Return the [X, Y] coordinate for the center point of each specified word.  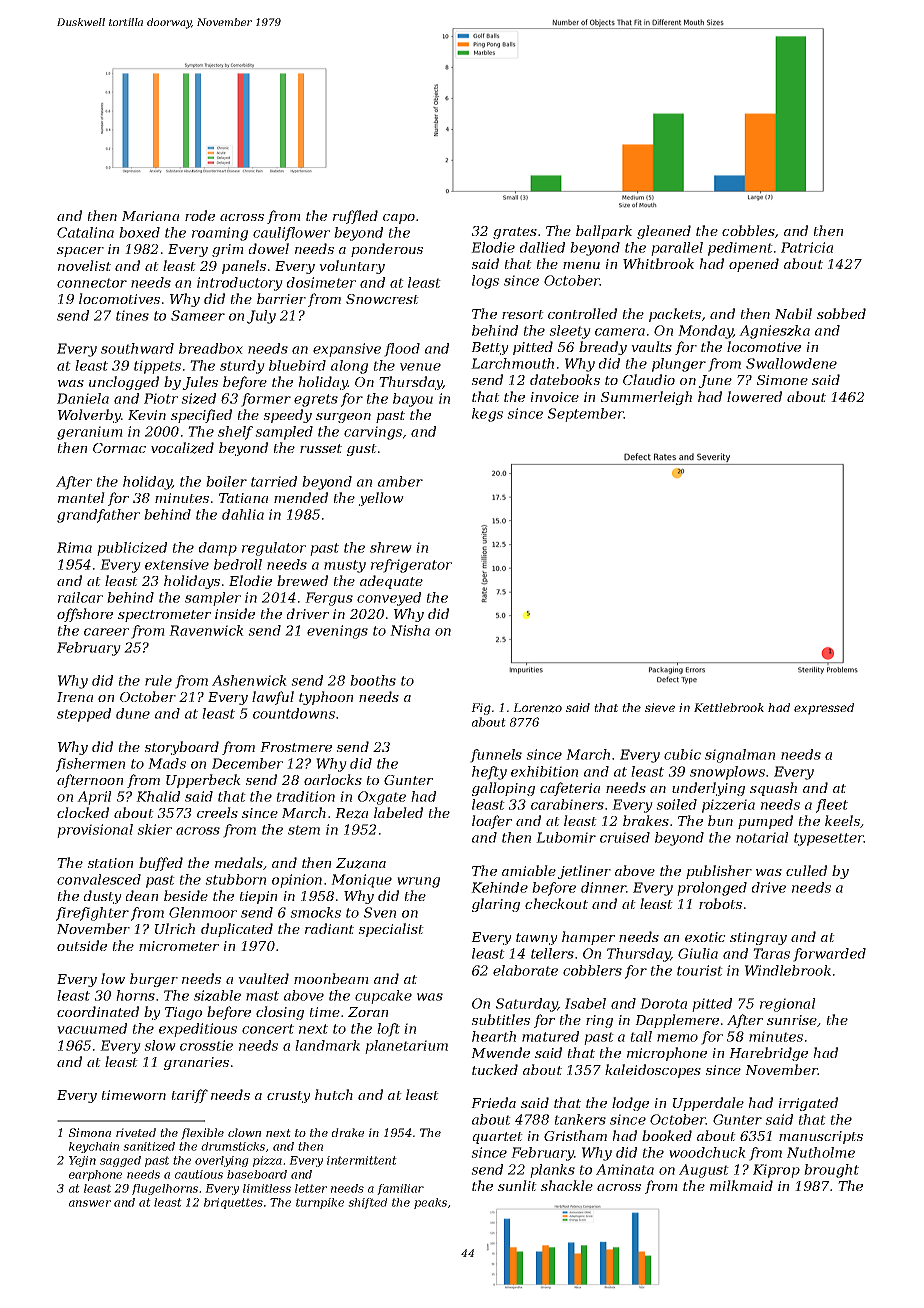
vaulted [263, 978]
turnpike [320, 1203]
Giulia [698, 953]
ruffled [355, 217]
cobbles [748, 230]
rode [200, 215]
